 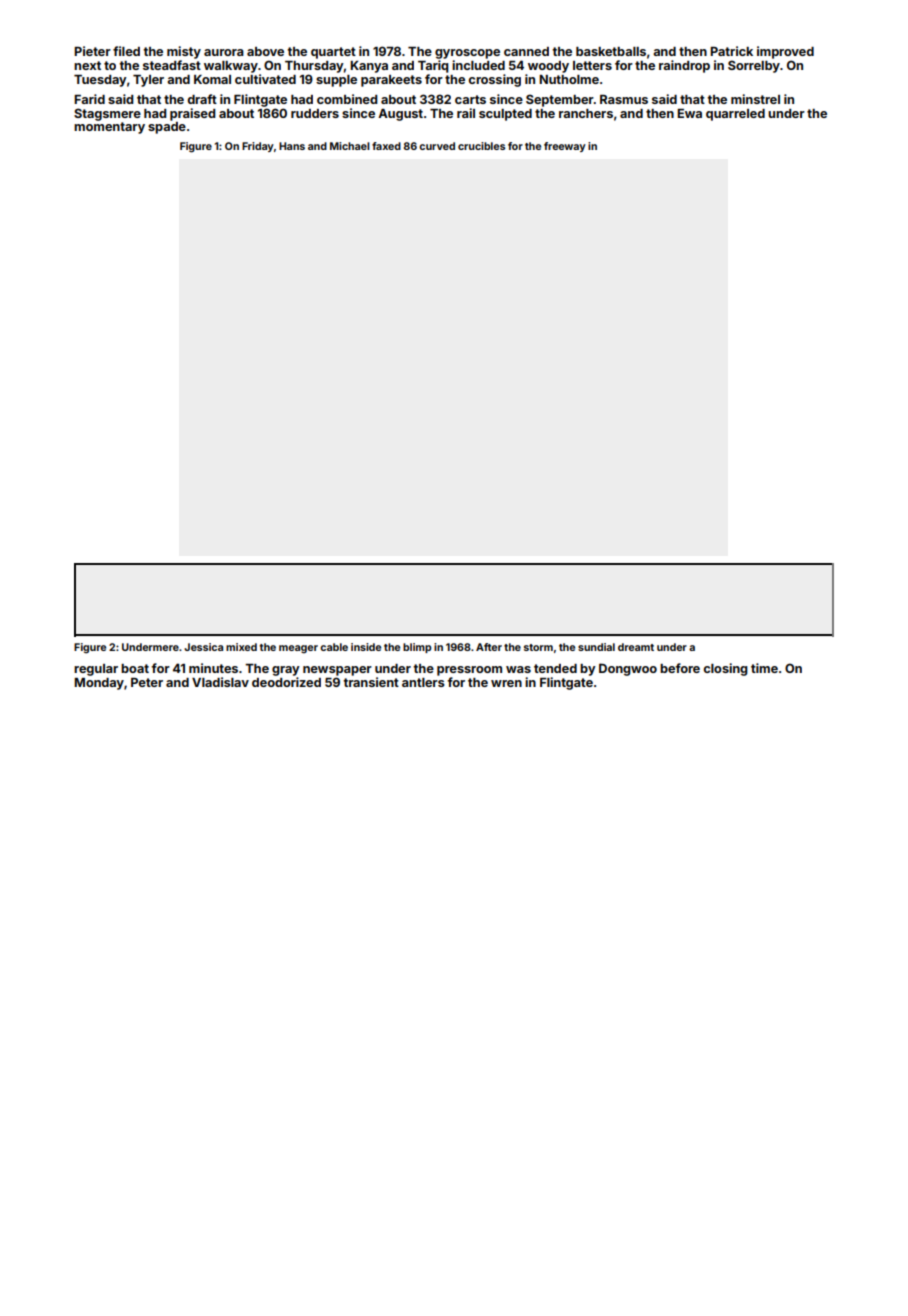 What do you see at coordinates (481, 146) in the screenshot?
I see `crucibles` at bounding box center [481, 146].
